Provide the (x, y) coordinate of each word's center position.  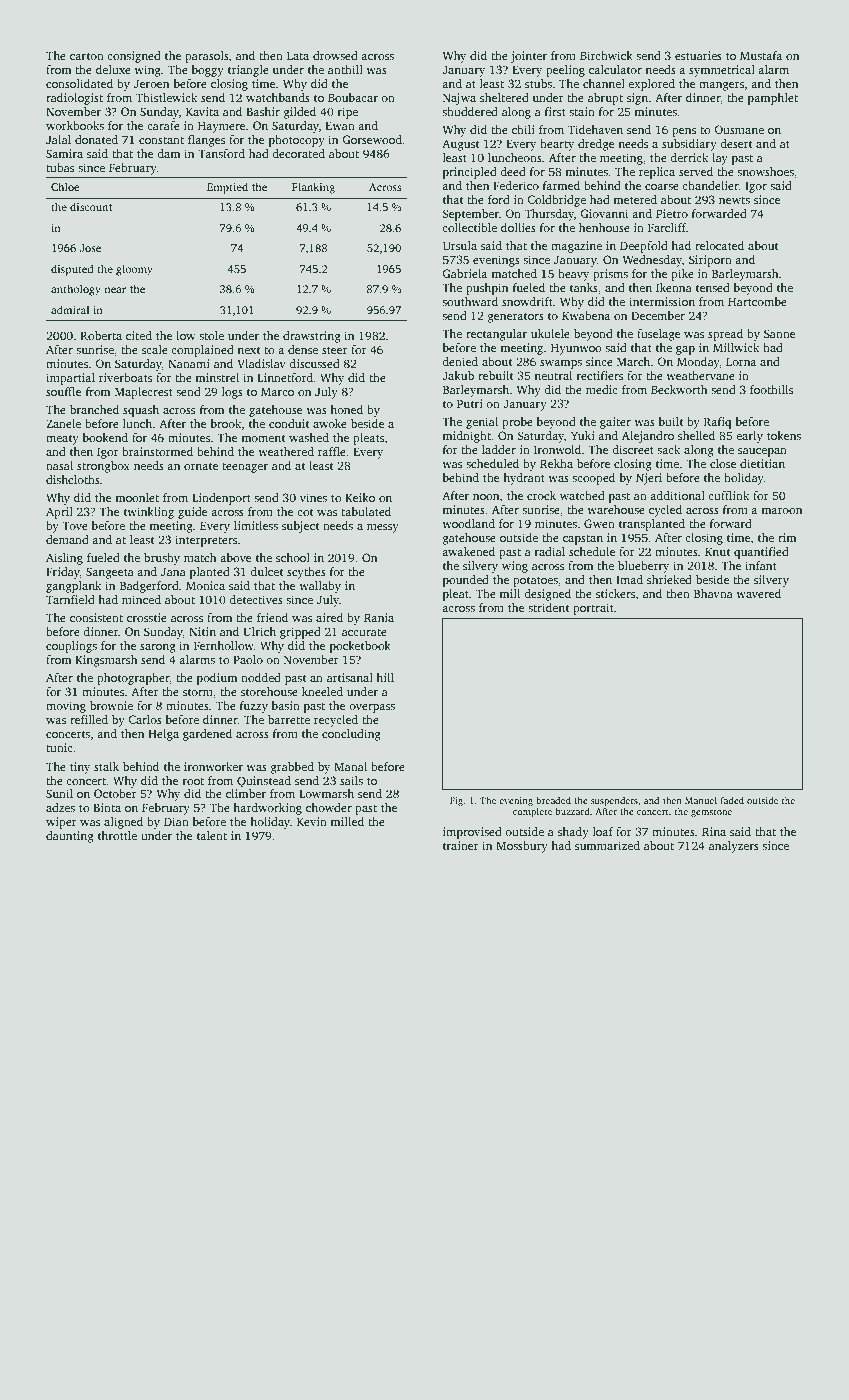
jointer (529, 57)
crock (541, 495)
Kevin (312, 821)
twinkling (149, 513)
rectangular (496, 335)
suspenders (614, 801)
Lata (298, 56)
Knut (717, 552)
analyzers (734, 847)
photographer (133, 679)
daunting (70, 837)
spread (725, 335)
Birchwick (606, 55)
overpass (372, 708)
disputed (72, 270)
